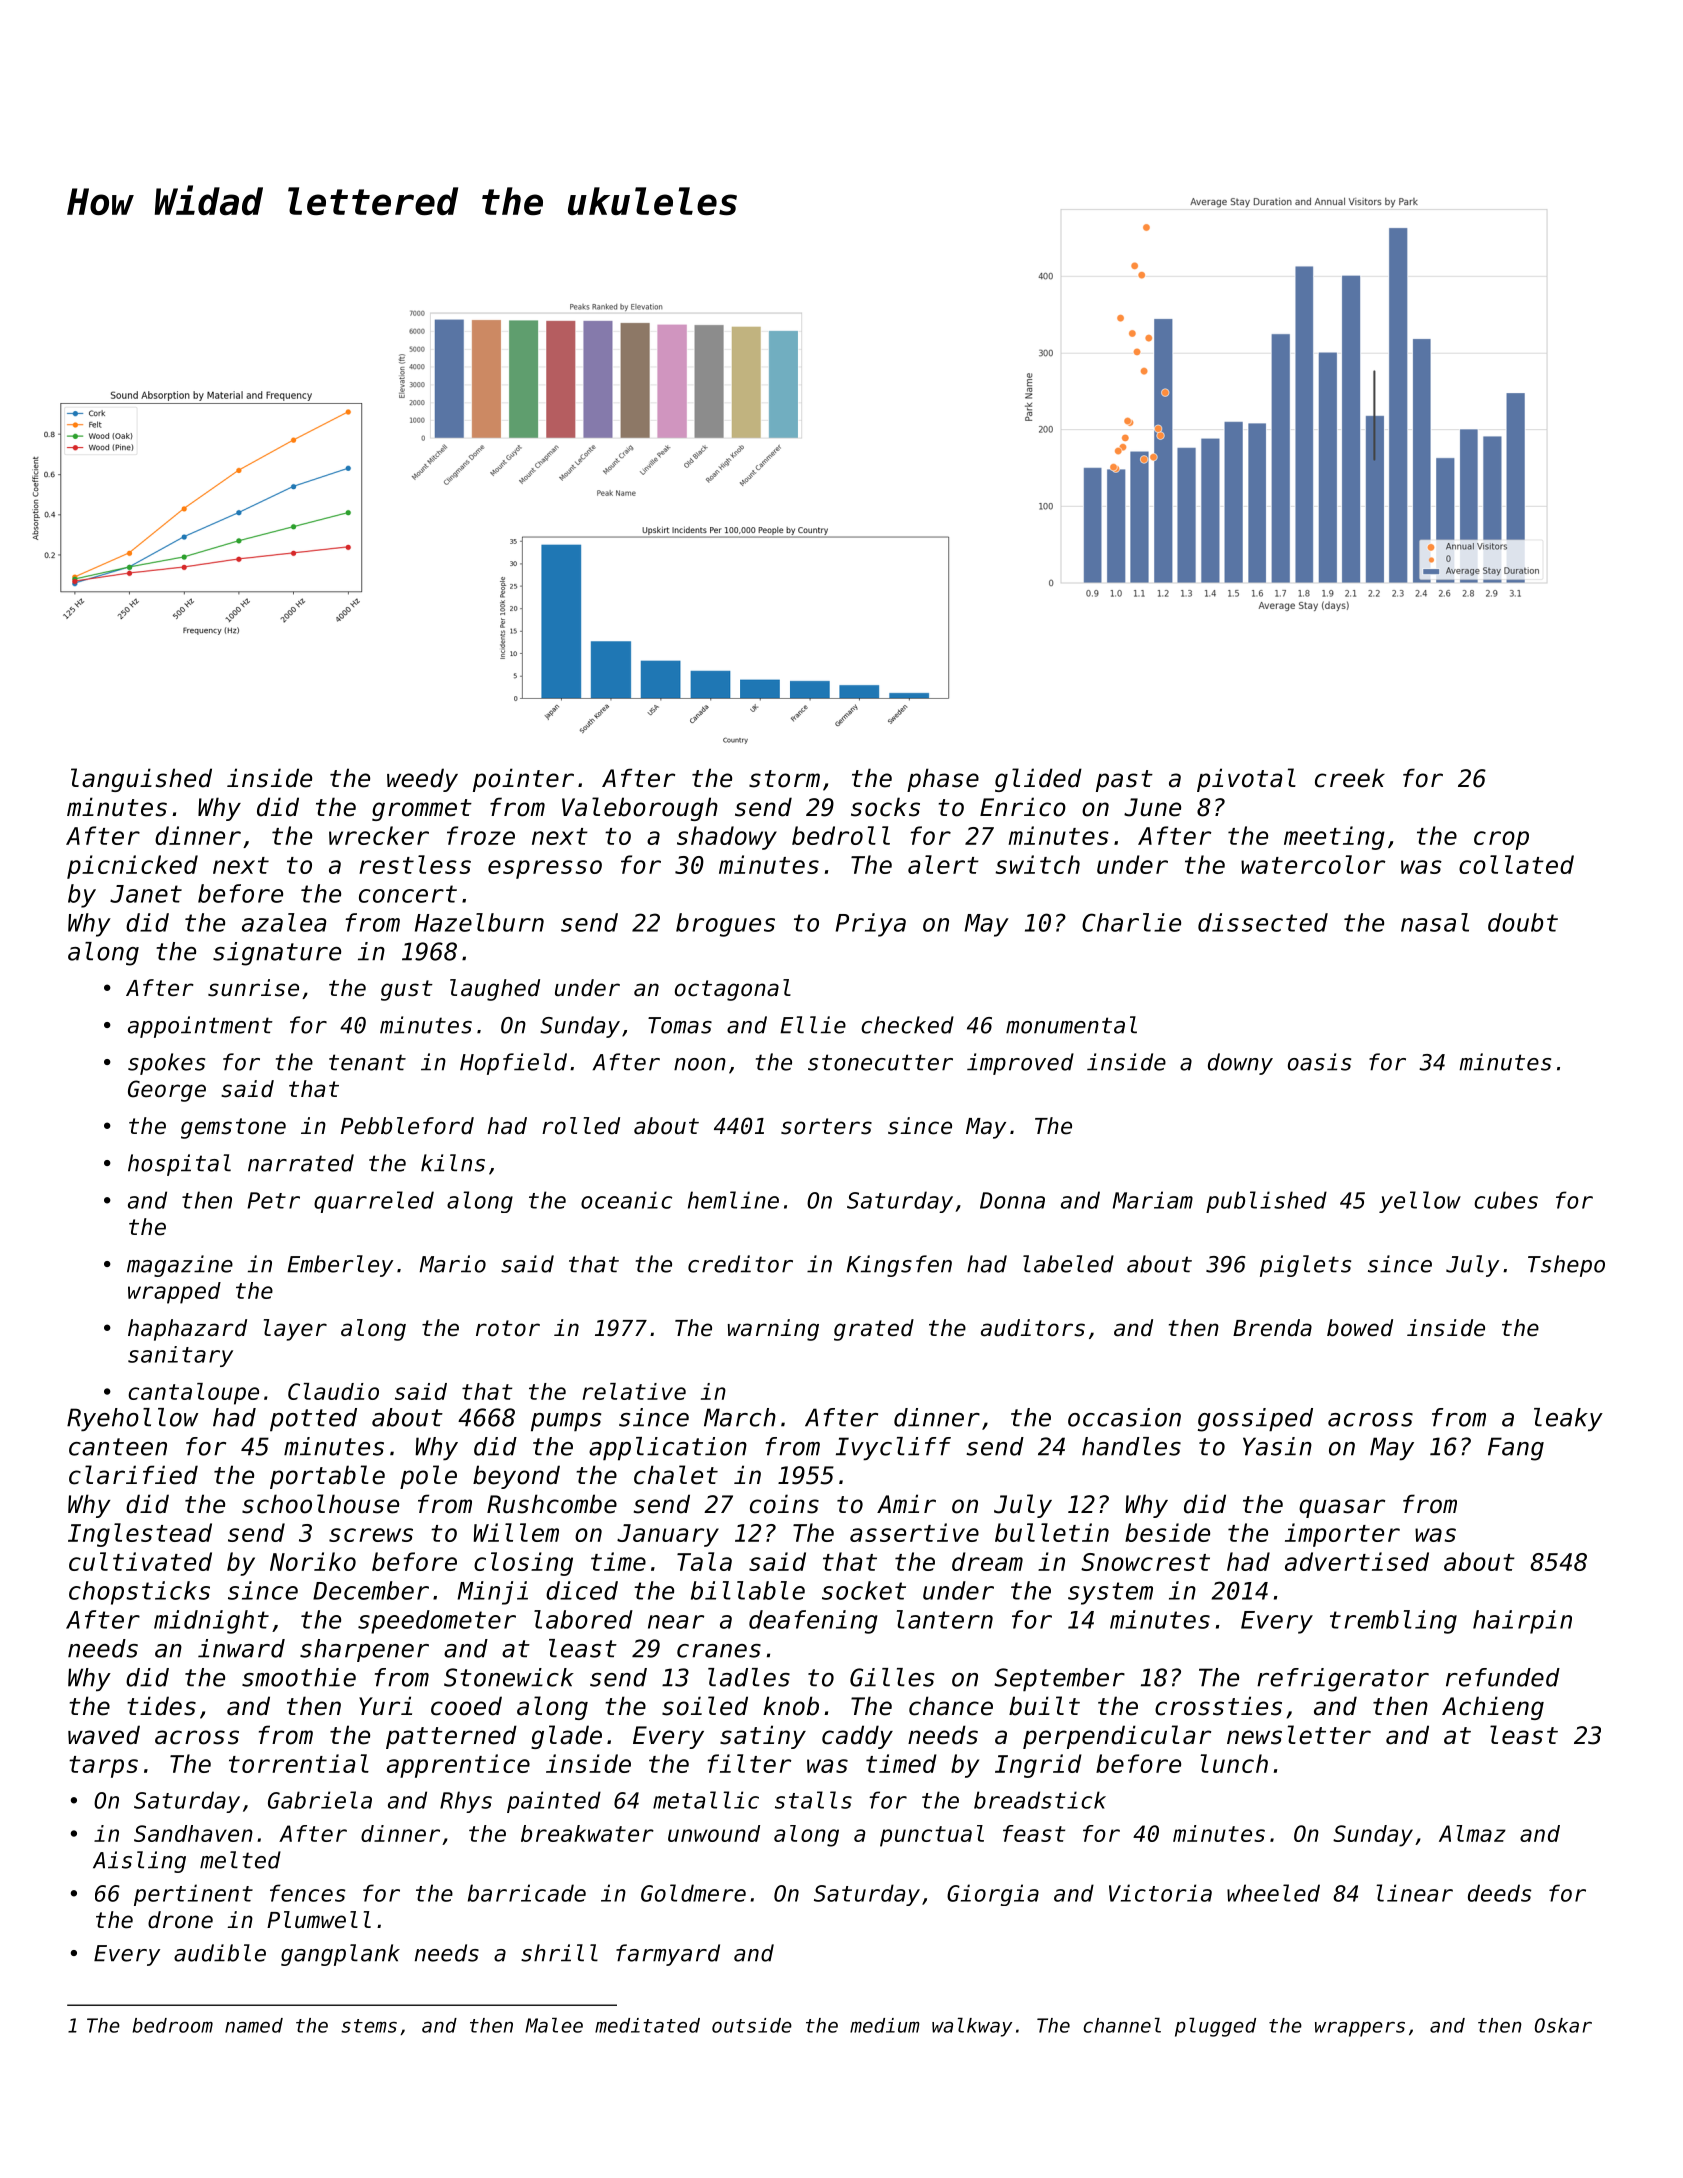  I want to click on sharpener, so click(364, 1650).
